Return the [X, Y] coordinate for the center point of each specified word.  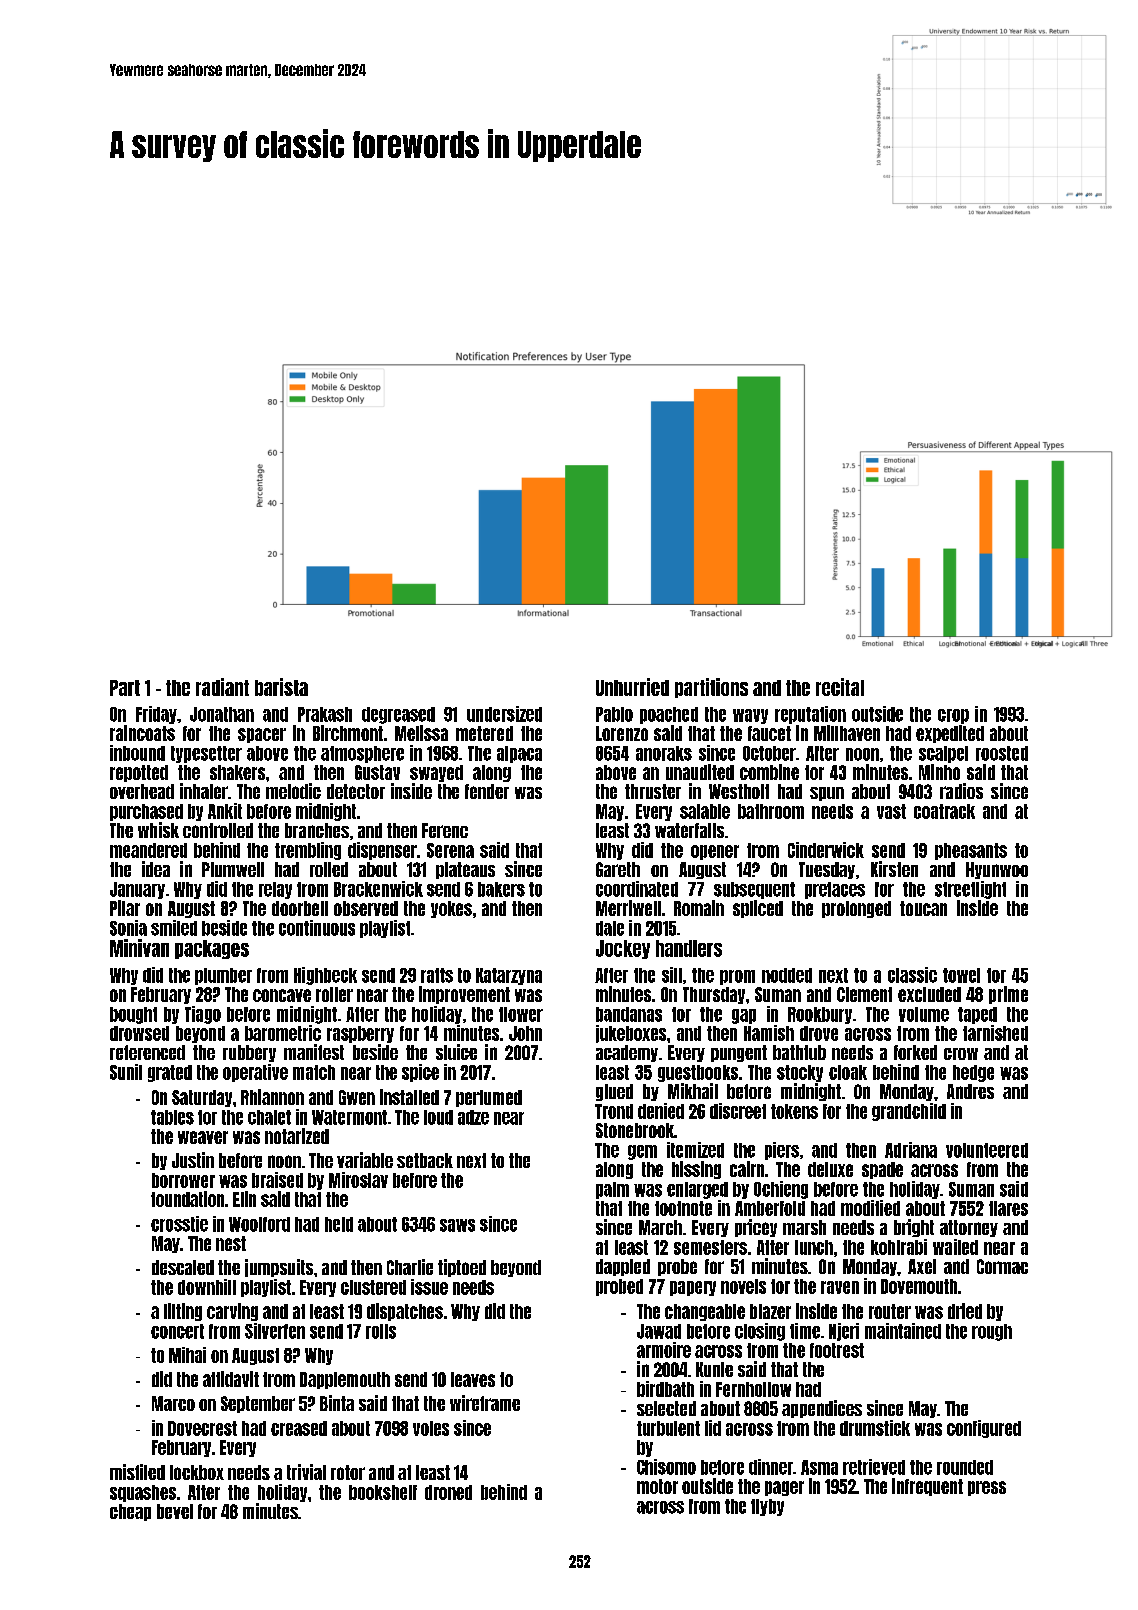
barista [281, 687]
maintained [903, 1331]
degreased [398, 715]
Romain [699, 908]
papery [693, 1288]
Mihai [187, 1355]
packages [212, 949]
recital [840, 687]
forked [915, 1052]
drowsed [139, 1033]
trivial [306, 1472]
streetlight [970, 890]
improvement [464, 995]
